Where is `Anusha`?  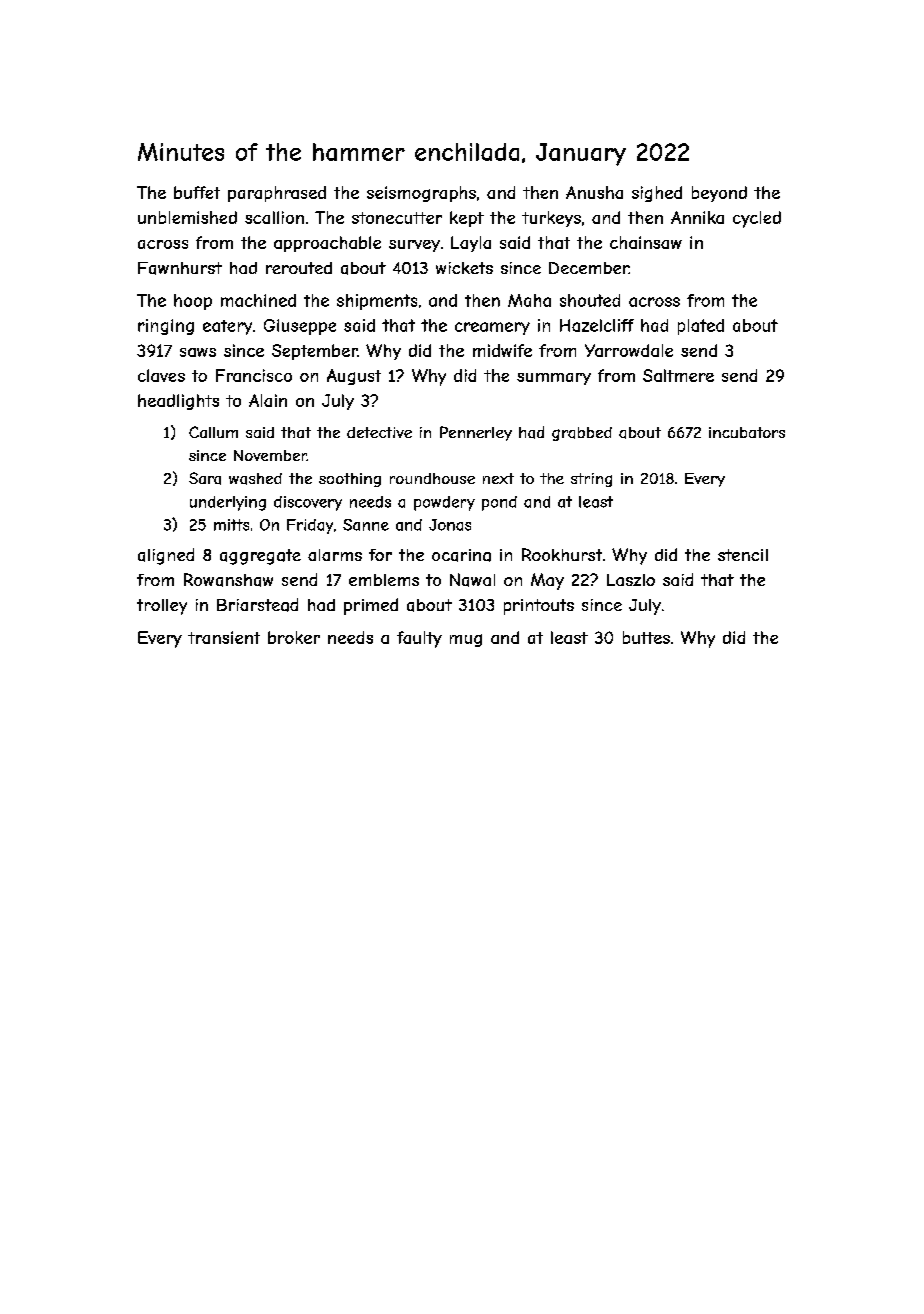 Anusha is located at coordinates (594, 192).
